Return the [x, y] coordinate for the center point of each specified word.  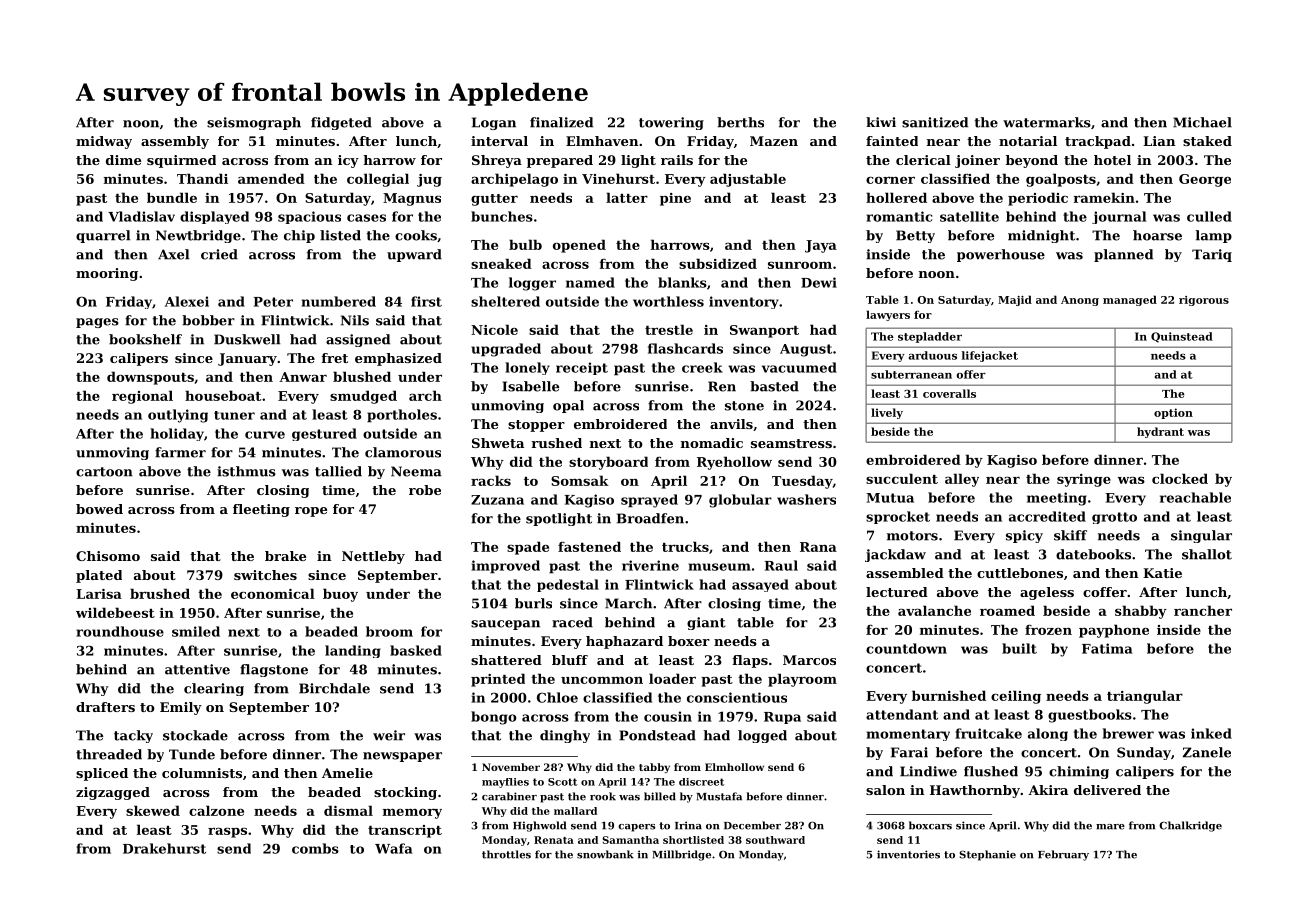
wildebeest [115, 612]
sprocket [898, 517]
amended [271, 178]
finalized [561, 122]
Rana [818, 547]
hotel [1112, 160]
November [511, 767]
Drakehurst [164, 848]
